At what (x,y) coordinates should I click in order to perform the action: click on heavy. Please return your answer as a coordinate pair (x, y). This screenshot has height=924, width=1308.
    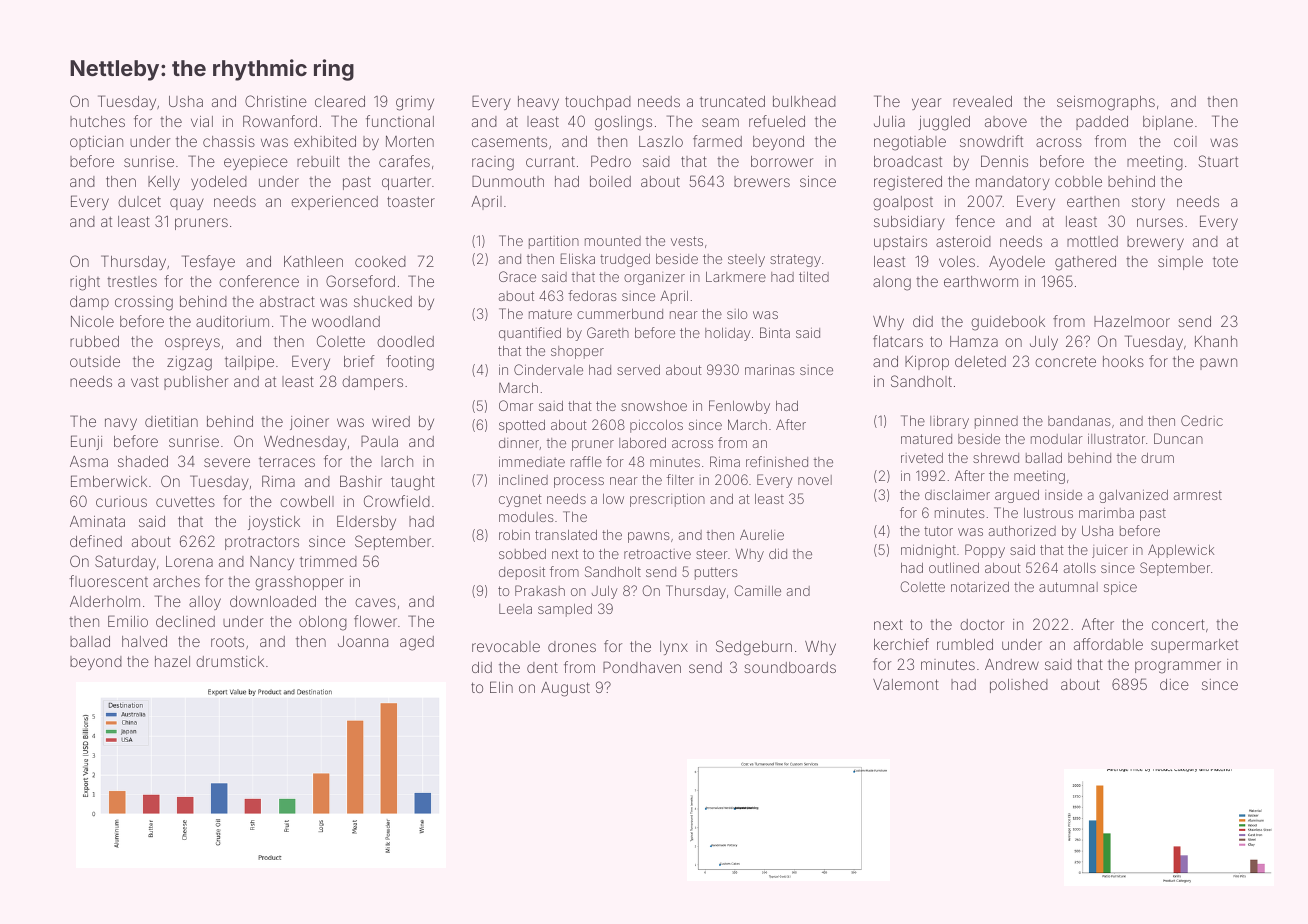
    Looking at the image, I should click on (538, 103).
